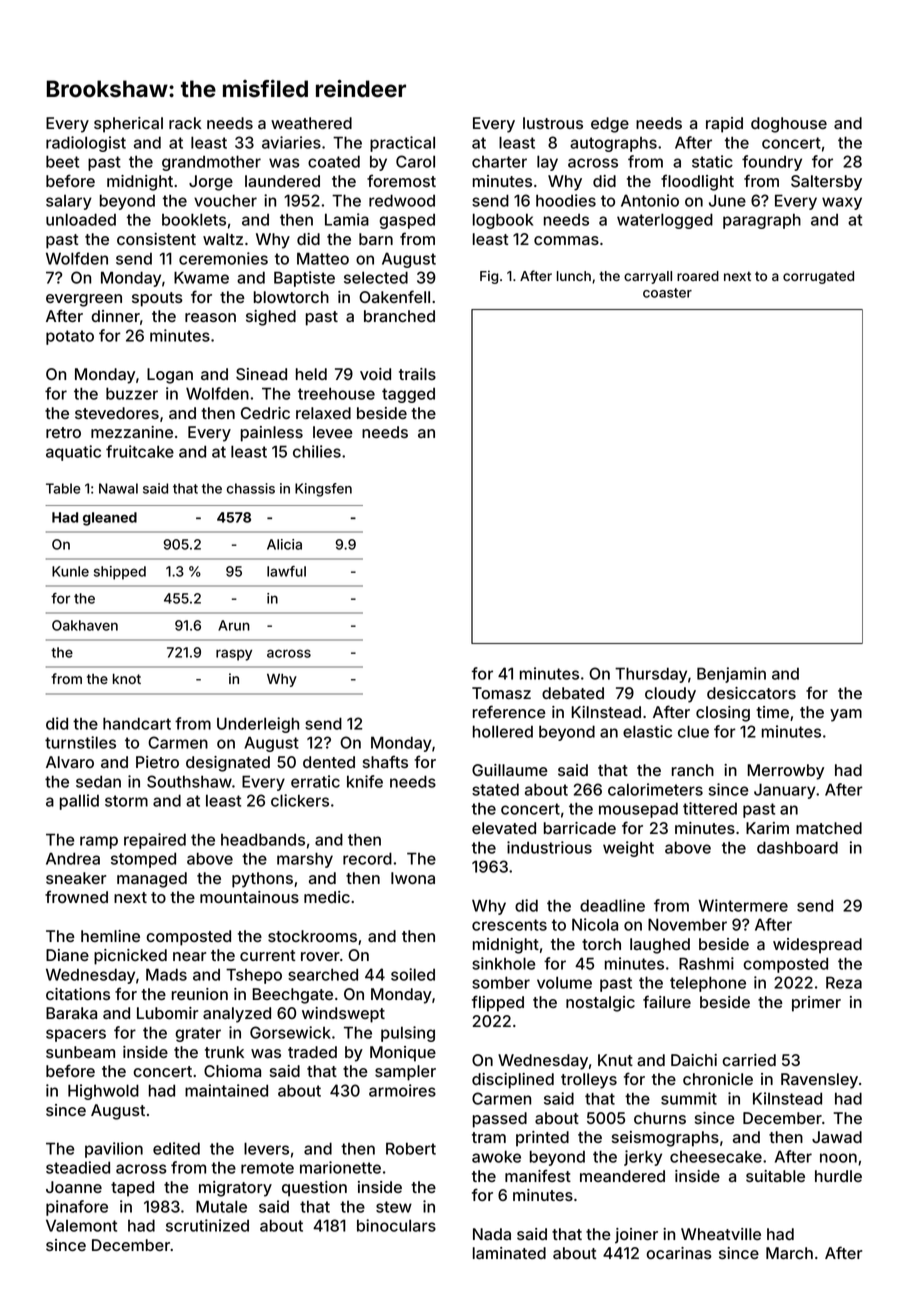 This screenshot has height=1316, width=908. Describe the element at coordinates (405, 1073) in the screenshot. I see `sampler` at that location.
